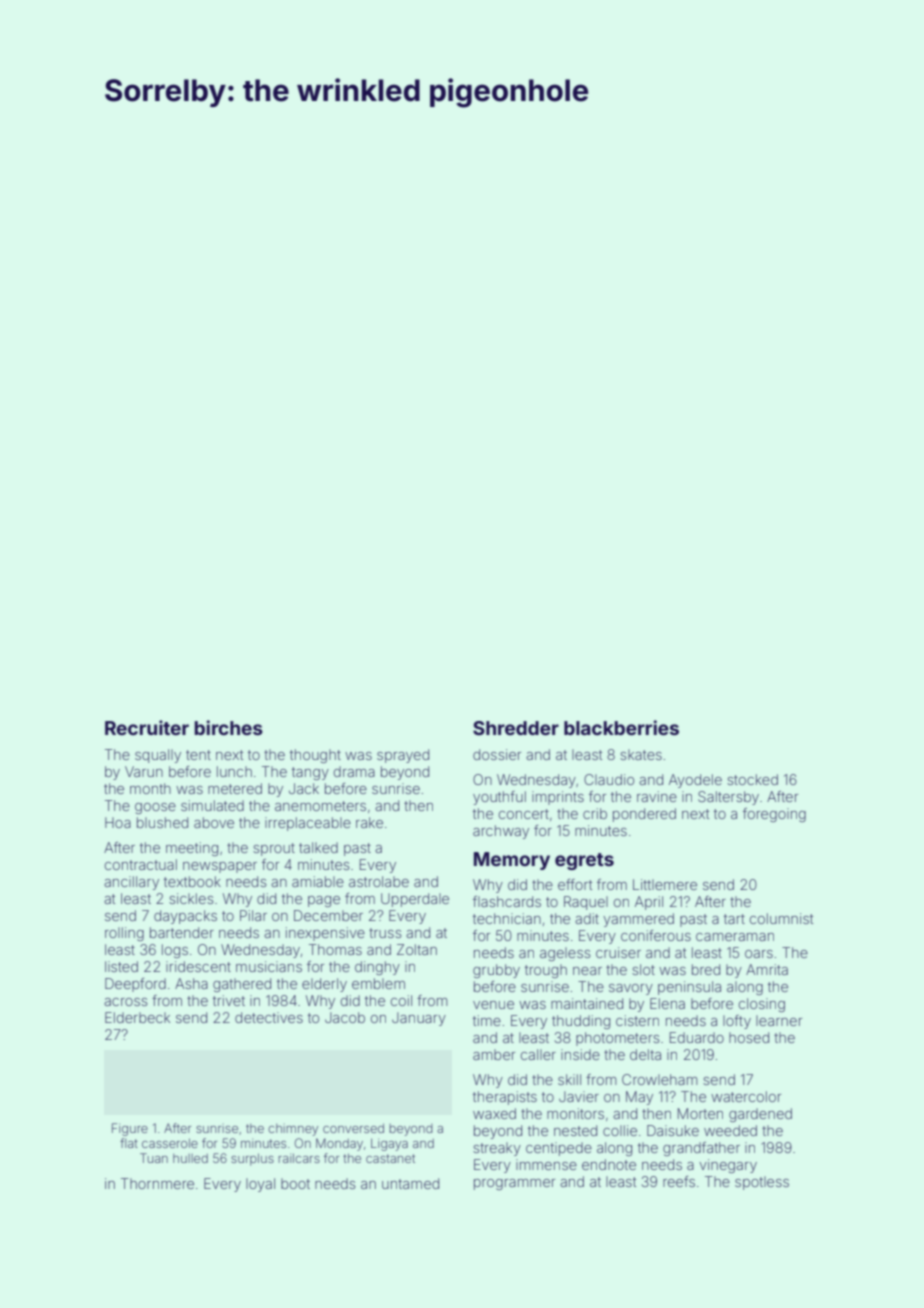 The height and width of the screenshot is (1308, 924). What do you see at coordinates (644, 815) in the screenshot?
I see `pondered` at bounding box center [644, 815].
